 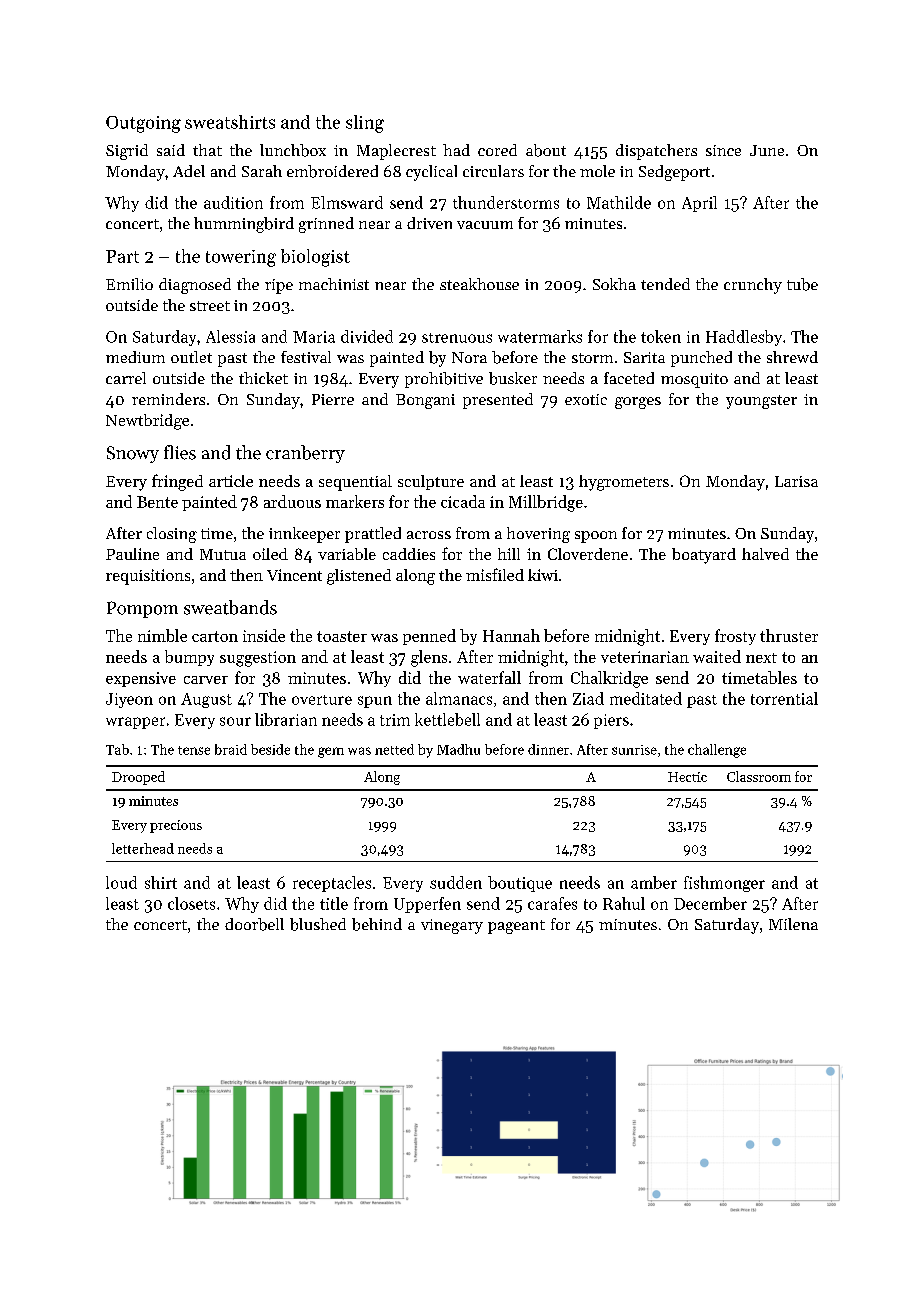 What do you see at coordinates (463, 501) in the image?
I see `cicada` at bounding box center [463, 501].
